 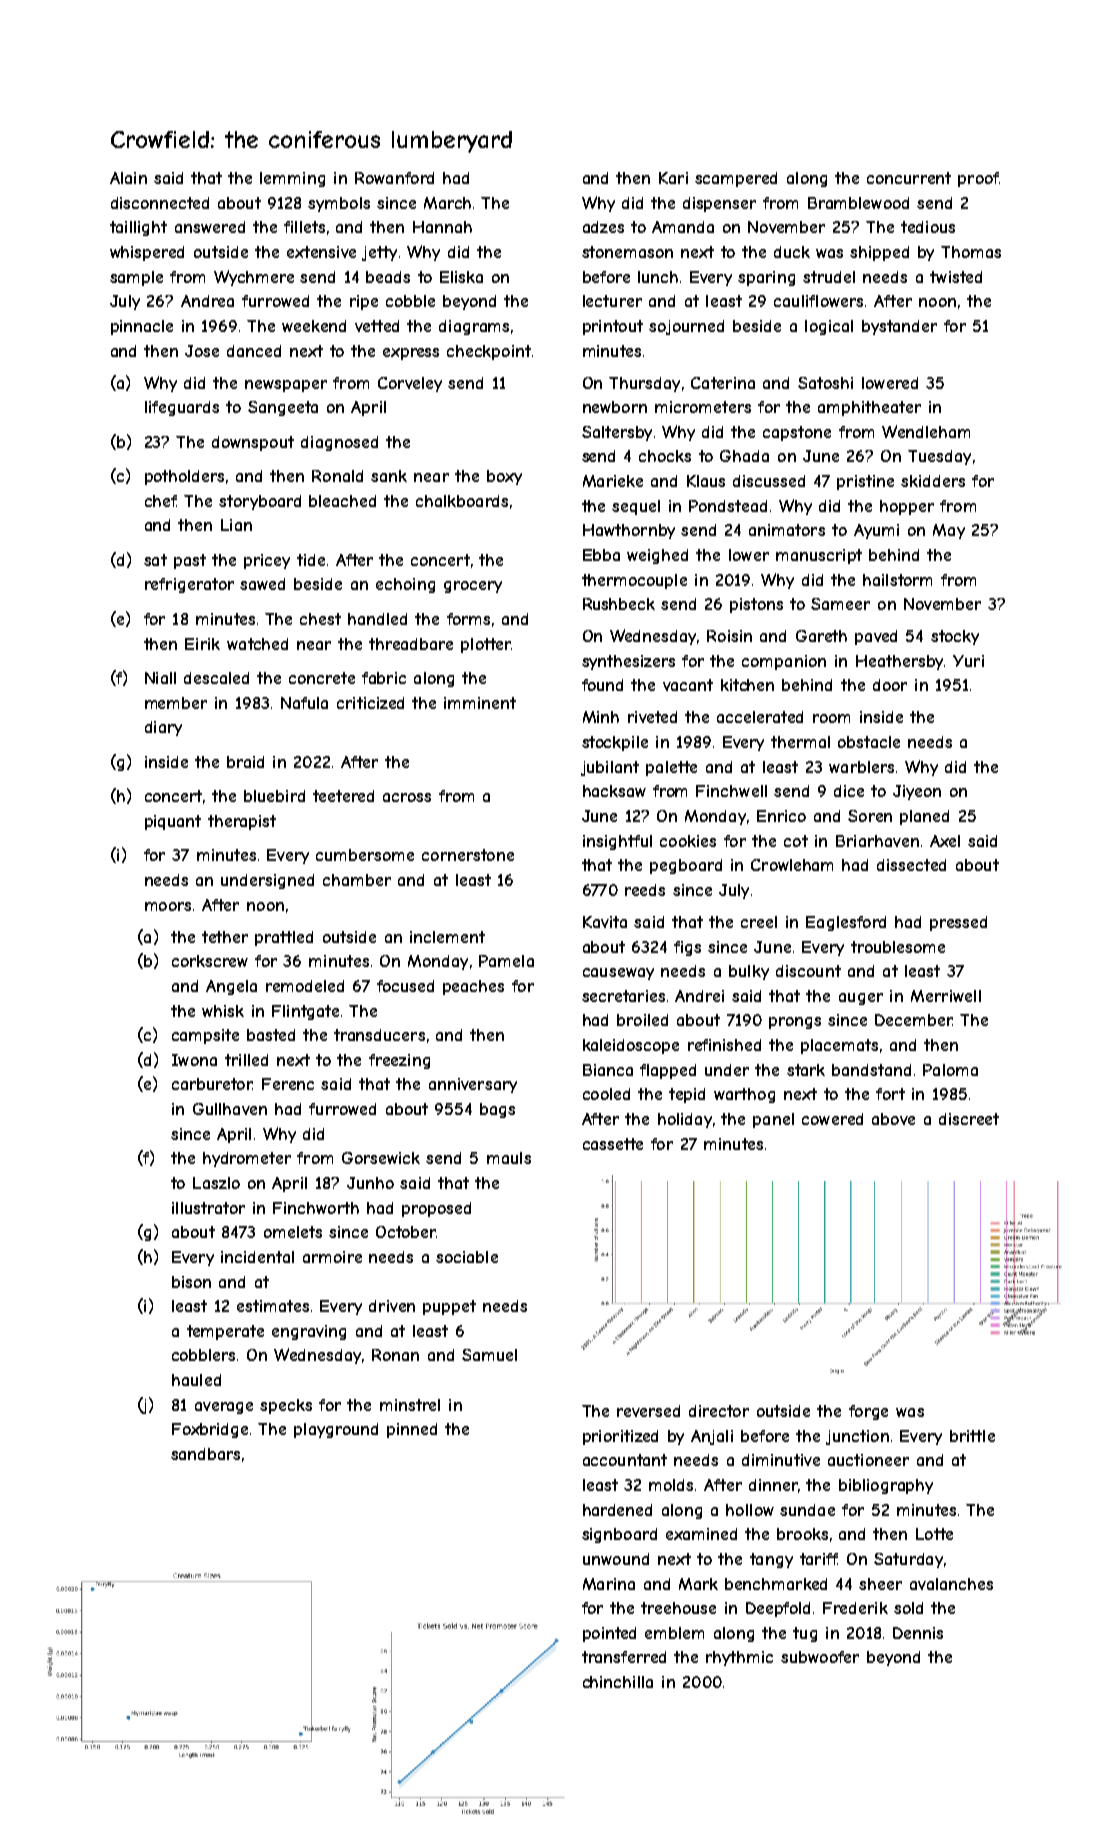 What do you see at coordinates (128, 178) in the page?
I see `Alain` at bounding box center [128, 178].
